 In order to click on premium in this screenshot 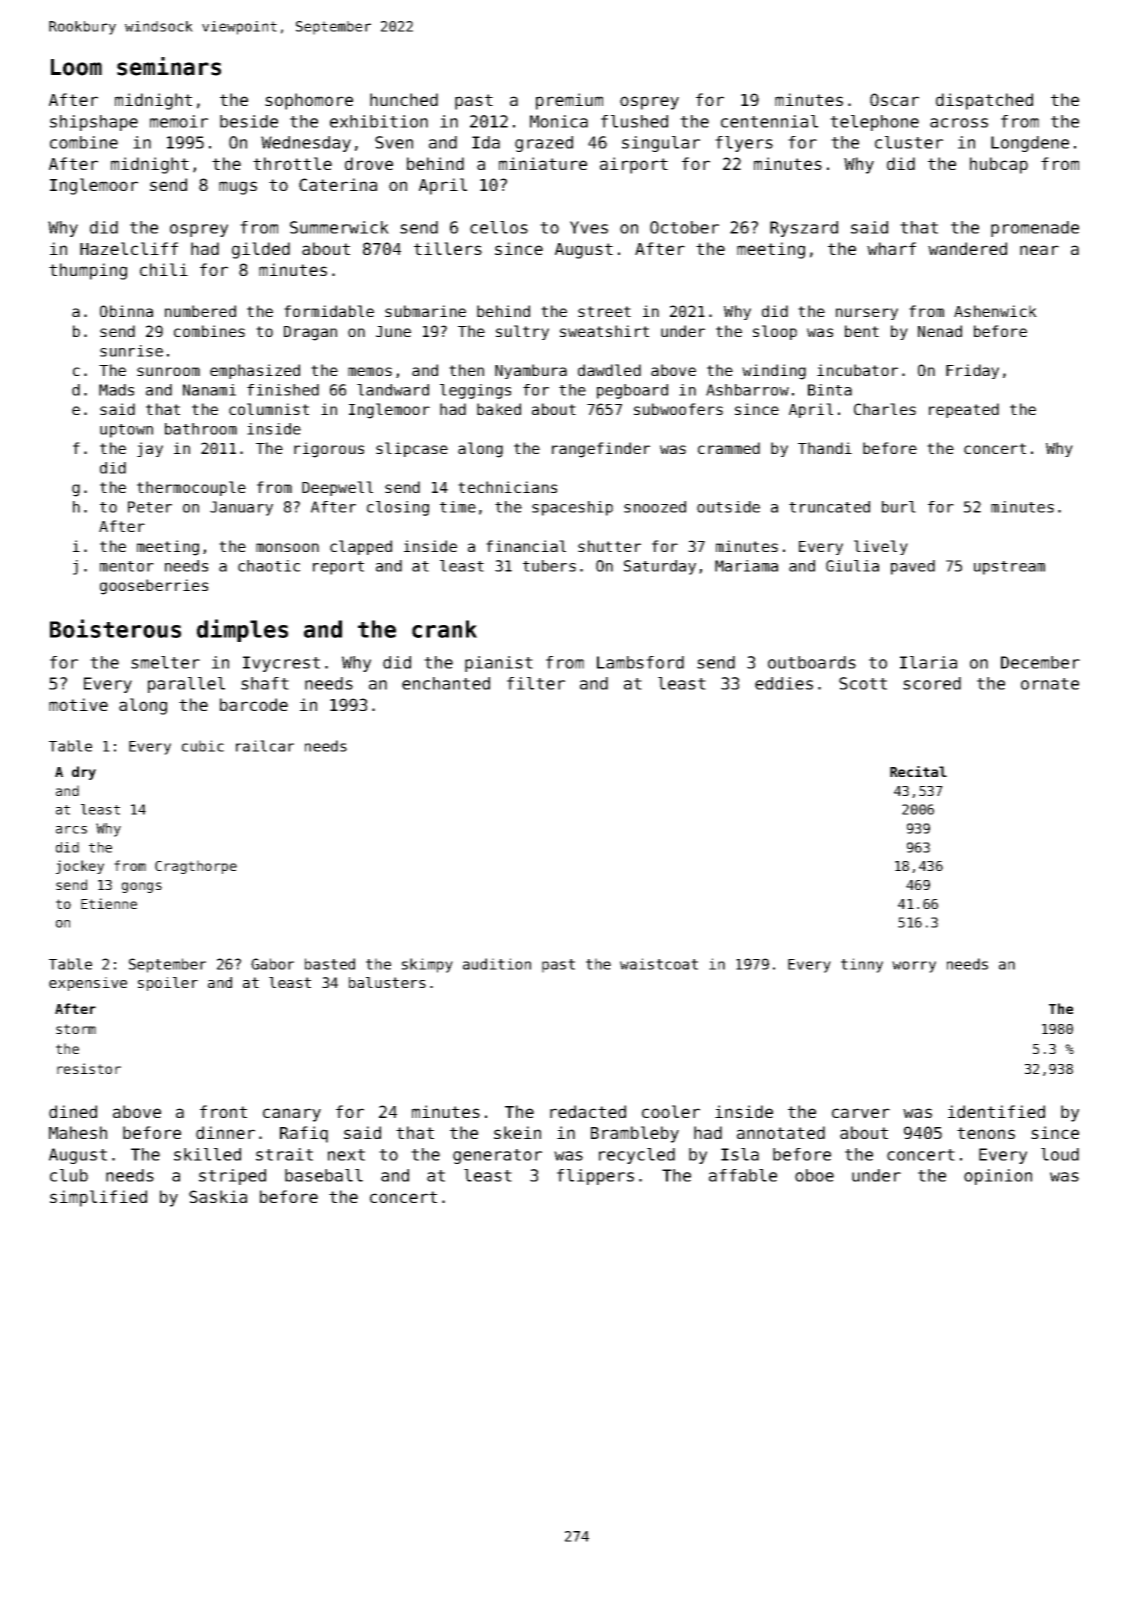, I will do `click(569, 101)`.
